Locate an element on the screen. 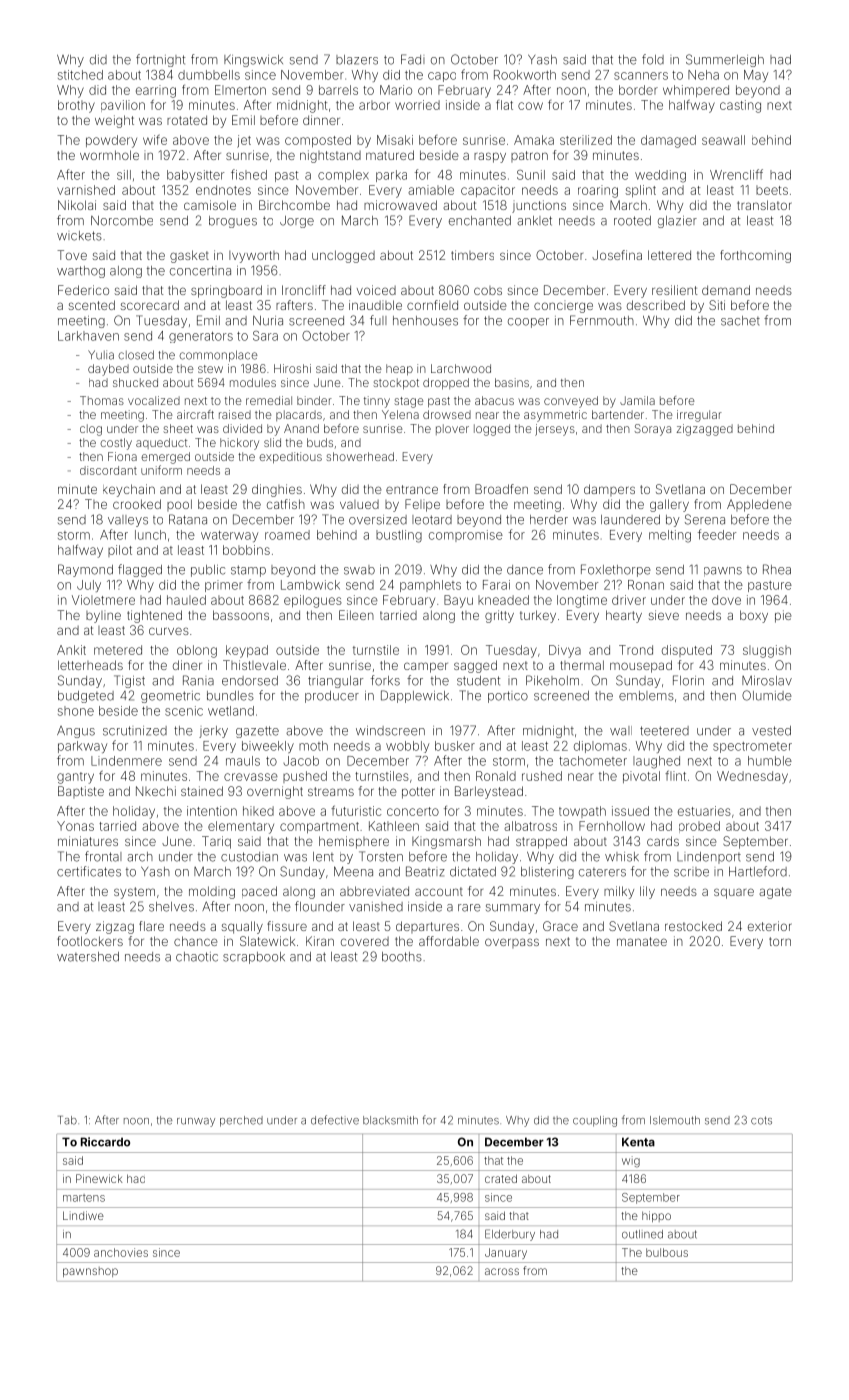 This screenshot has height=1400, width=849. July is located at coordinates (89, 586).
